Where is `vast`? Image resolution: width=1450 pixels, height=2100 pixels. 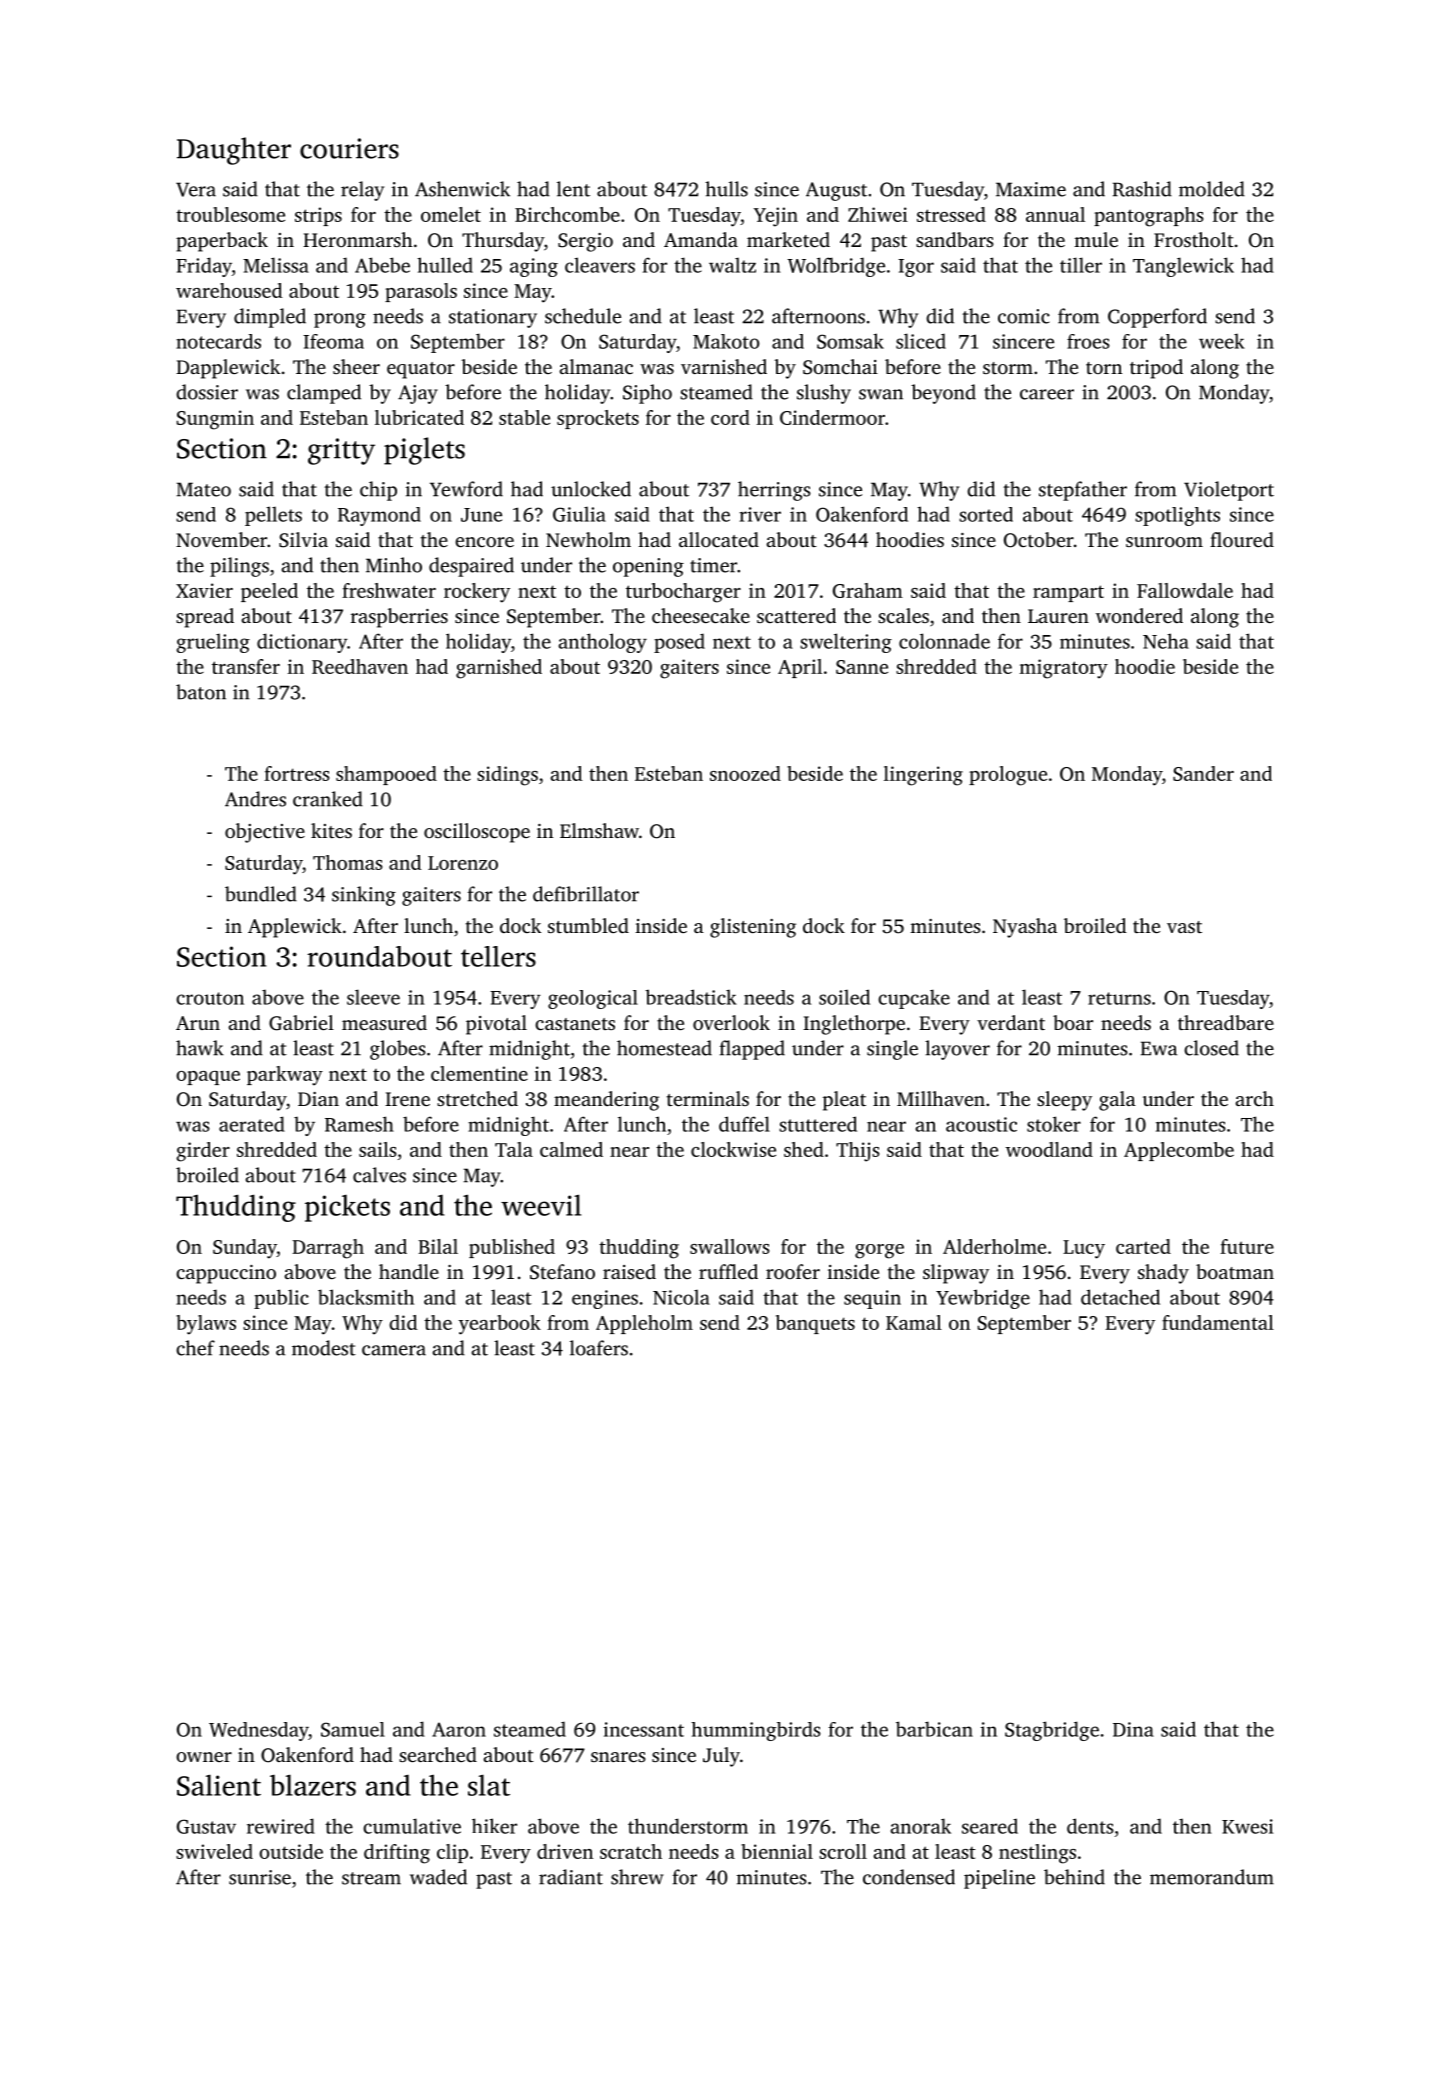
vast is located at coordinates (1184, 927).
